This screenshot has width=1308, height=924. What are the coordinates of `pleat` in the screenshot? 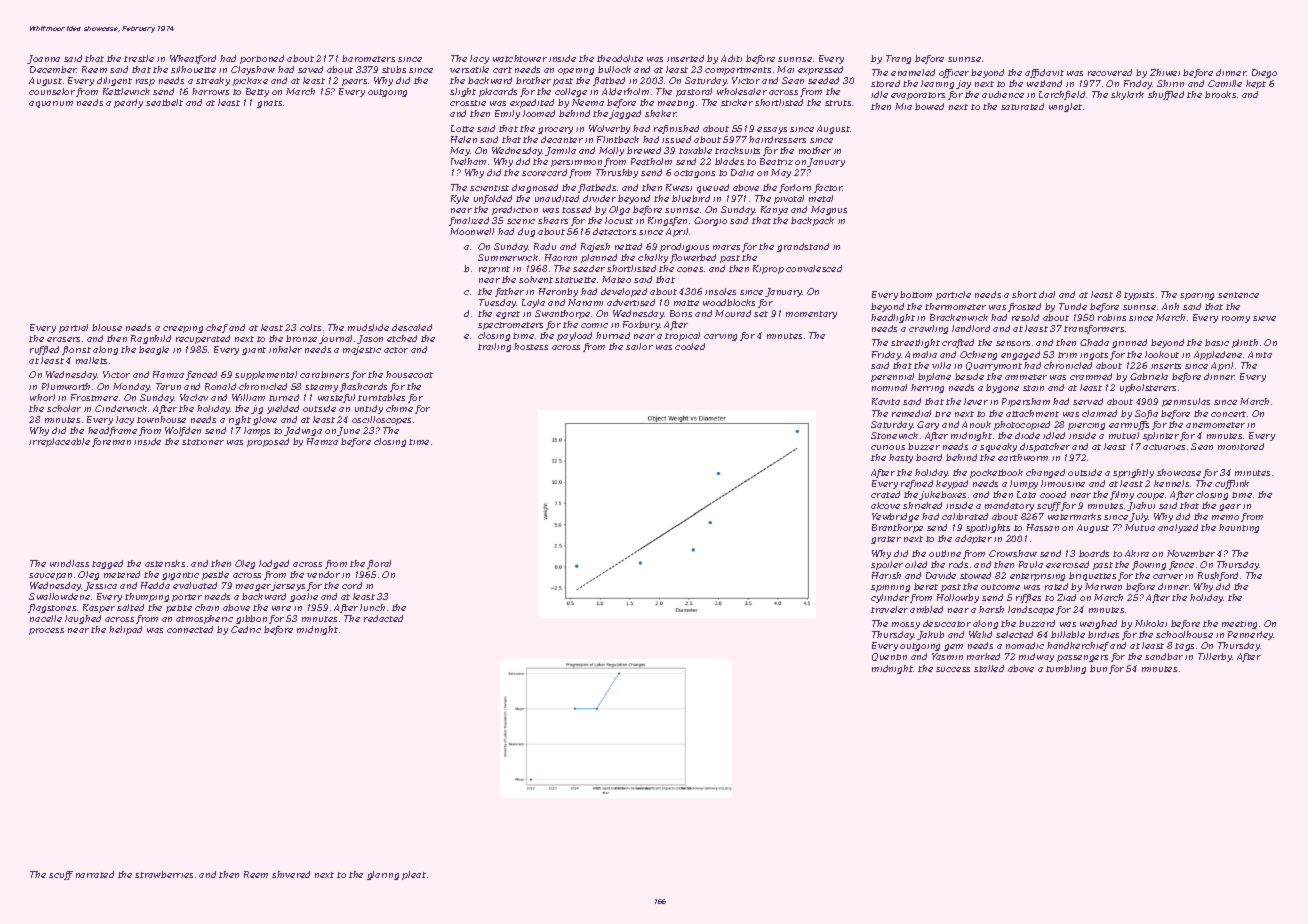 It's located at (414, 875).
